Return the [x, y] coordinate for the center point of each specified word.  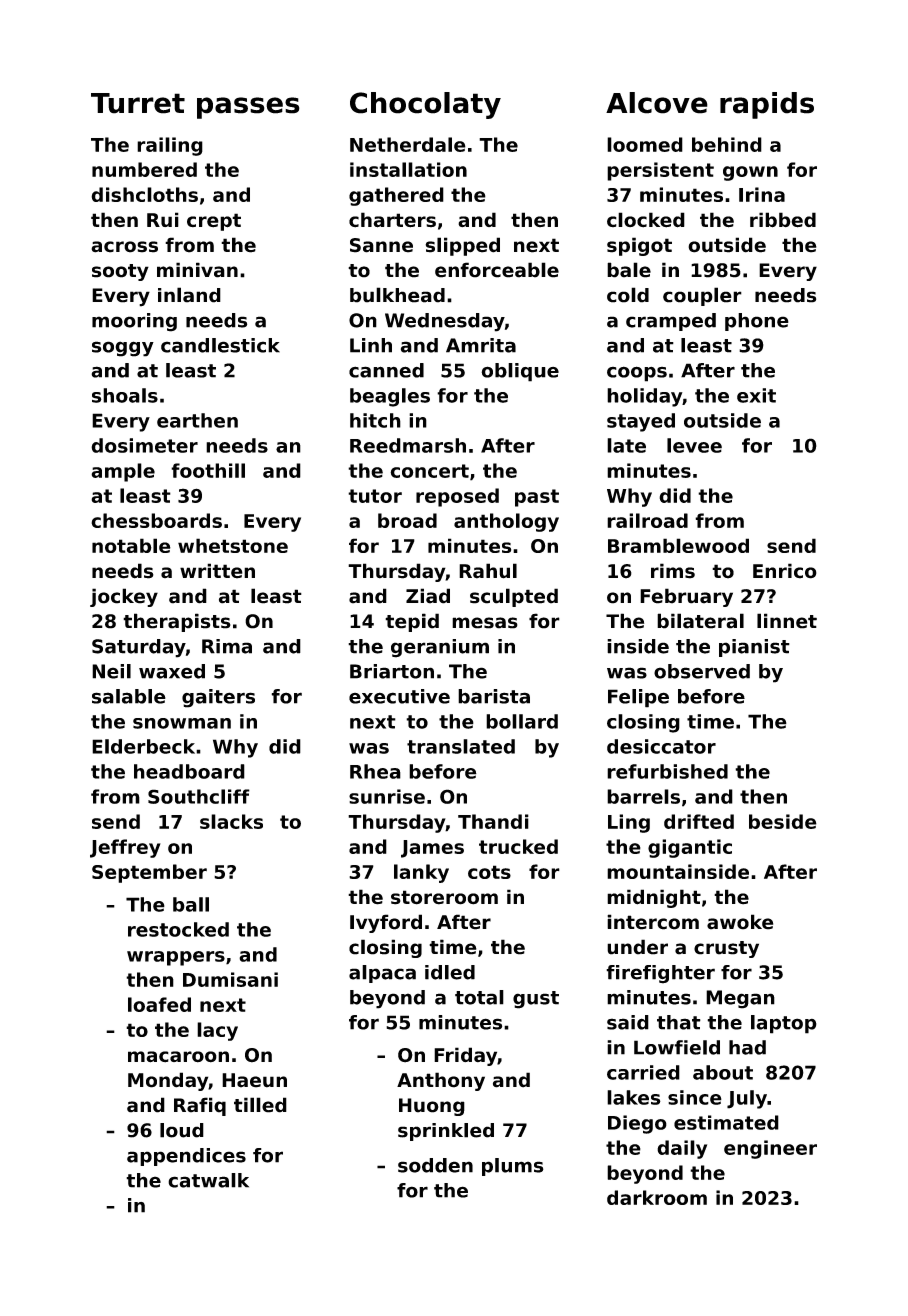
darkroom [657, 1197]
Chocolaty [425, 105]
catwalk [208, 1180]
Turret [138, 103]
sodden [435, 1165]
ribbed [783, 220]
